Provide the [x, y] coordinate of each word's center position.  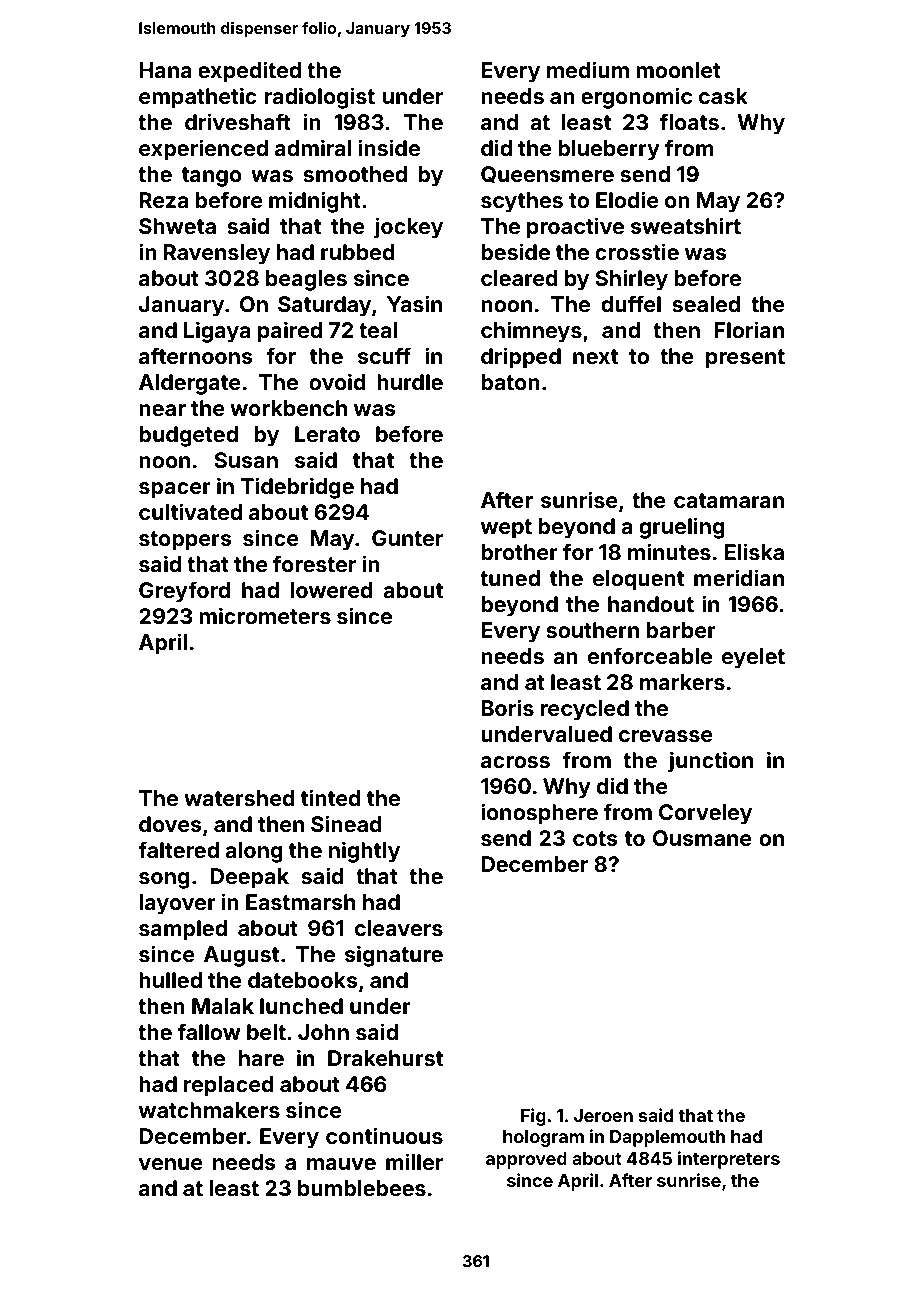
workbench [288, 408]
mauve [341, 1164]
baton [510, 382]
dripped [521, 358]
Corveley [705, 814]
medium [588, 69]
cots [595, 838]
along [254, 852]
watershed [239, 798]
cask [723, 96]
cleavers [399, 928]
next [595, 356]
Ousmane [702, 838]
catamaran [729, 500]
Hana [165, 70]
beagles [306, 280]
